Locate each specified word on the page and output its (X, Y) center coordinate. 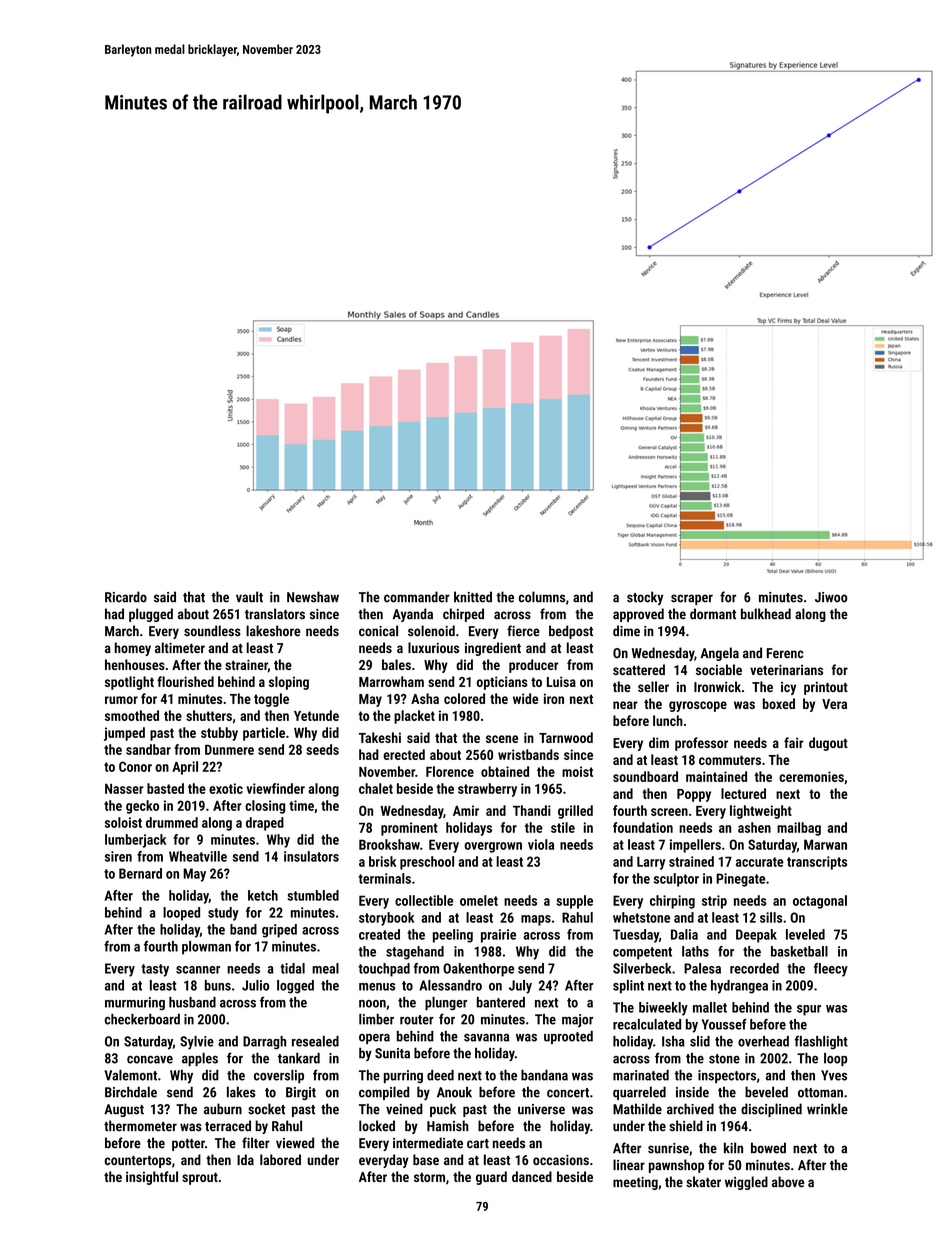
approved (638, 615)
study (223, 914)
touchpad (384, 970)
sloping (289, 683)
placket (414, 717)
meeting (635, 1183)
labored (280, 1159)
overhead (763, 1041)
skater (703, 1182)
